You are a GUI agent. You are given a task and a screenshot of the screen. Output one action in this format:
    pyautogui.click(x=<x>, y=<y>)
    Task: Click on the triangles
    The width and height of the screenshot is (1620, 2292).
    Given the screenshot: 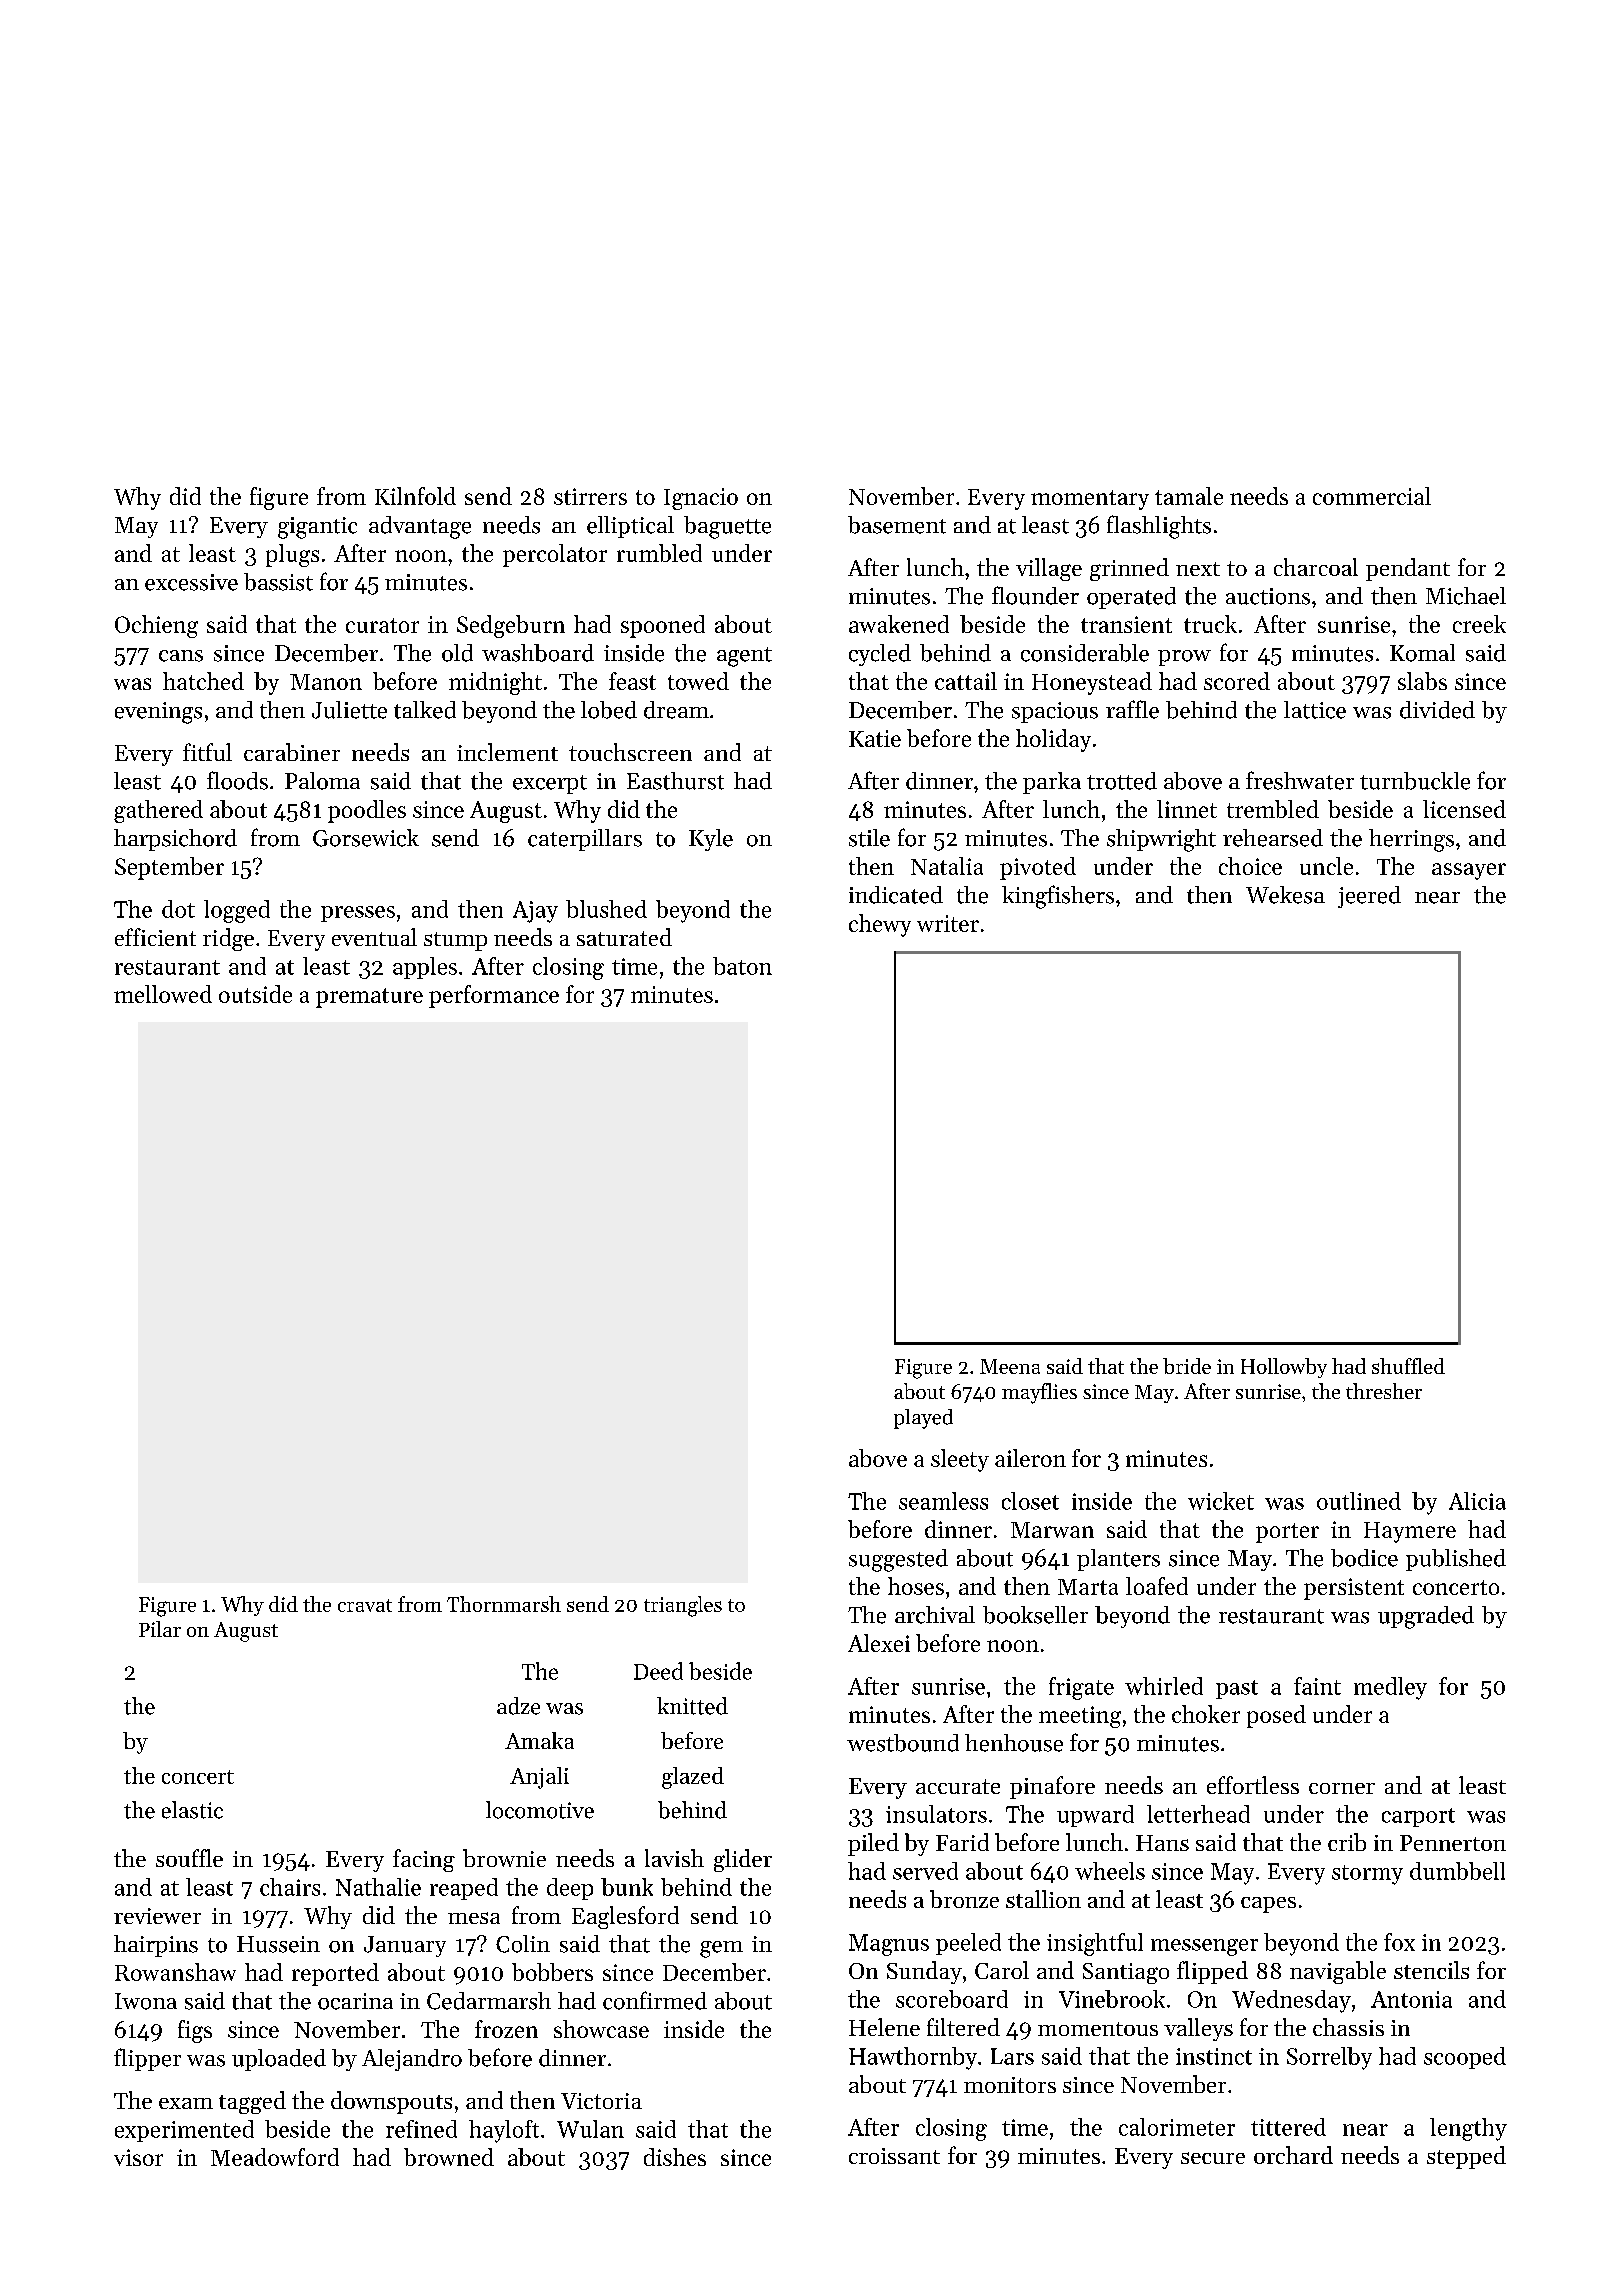 What is the action you would take?
    pyautogui.click(x=683, y=1606)
